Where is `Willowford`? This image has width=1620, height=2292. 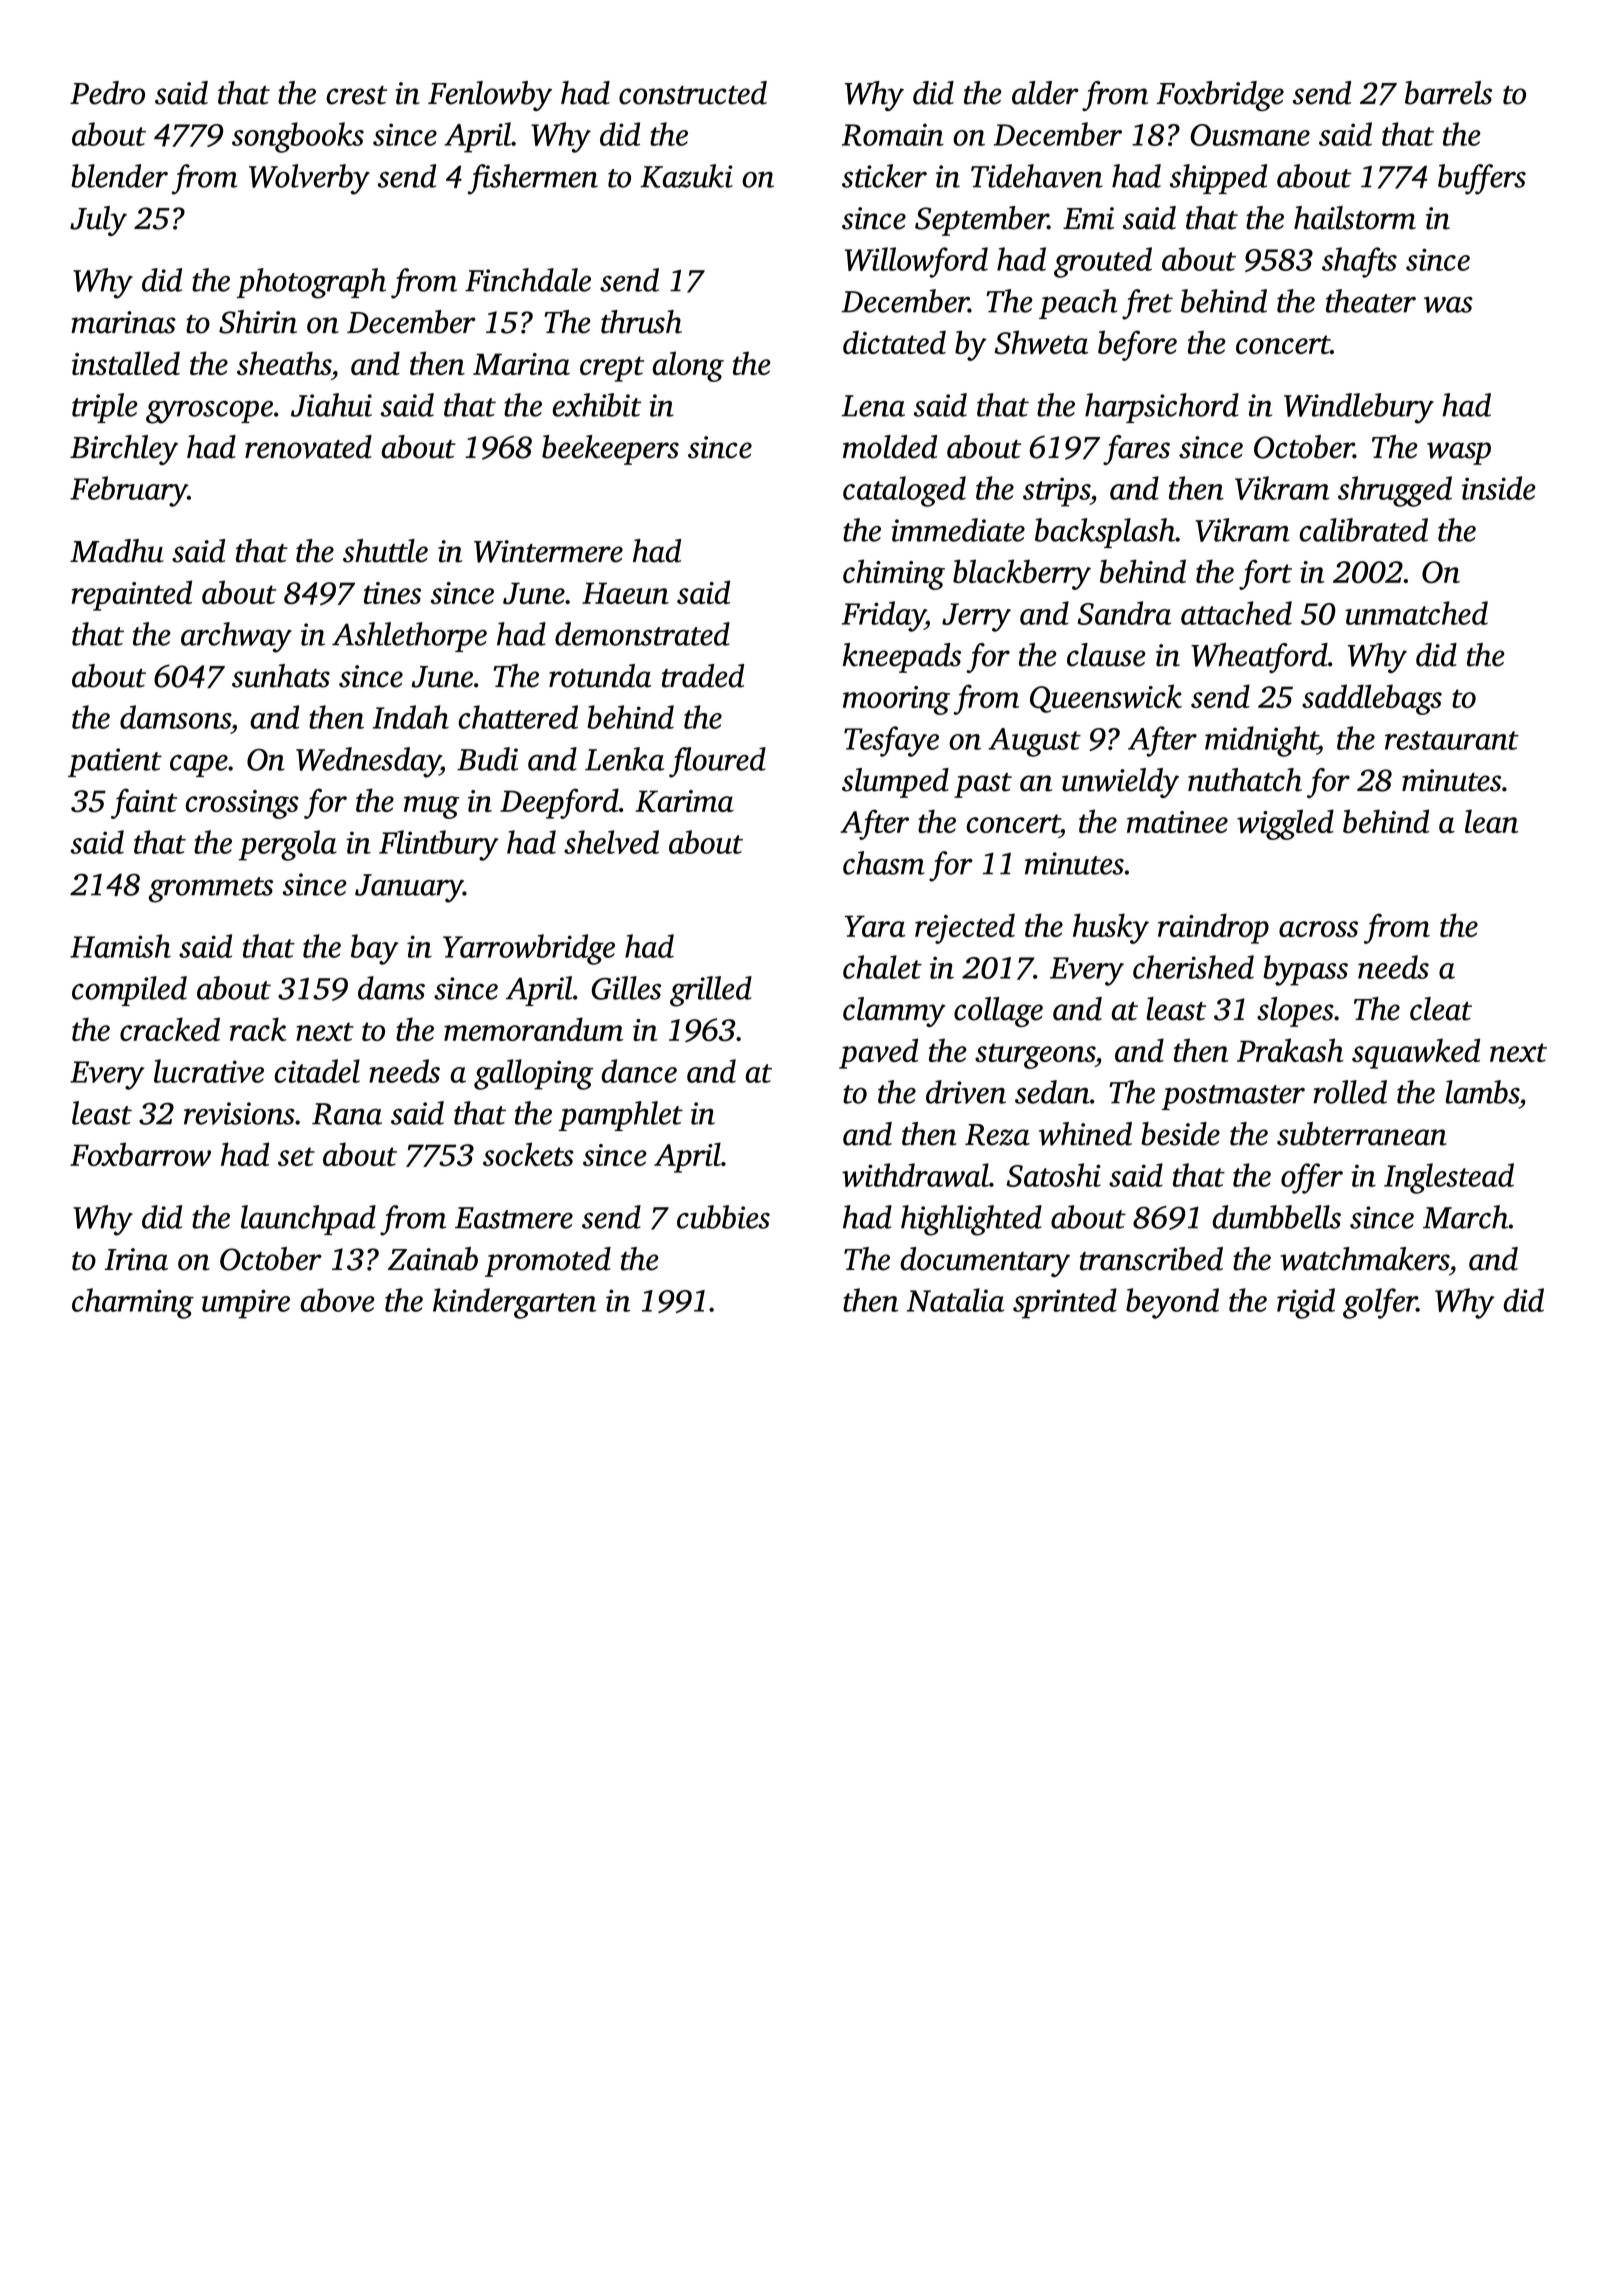
Willowford is located at coordinates (916, 262).
